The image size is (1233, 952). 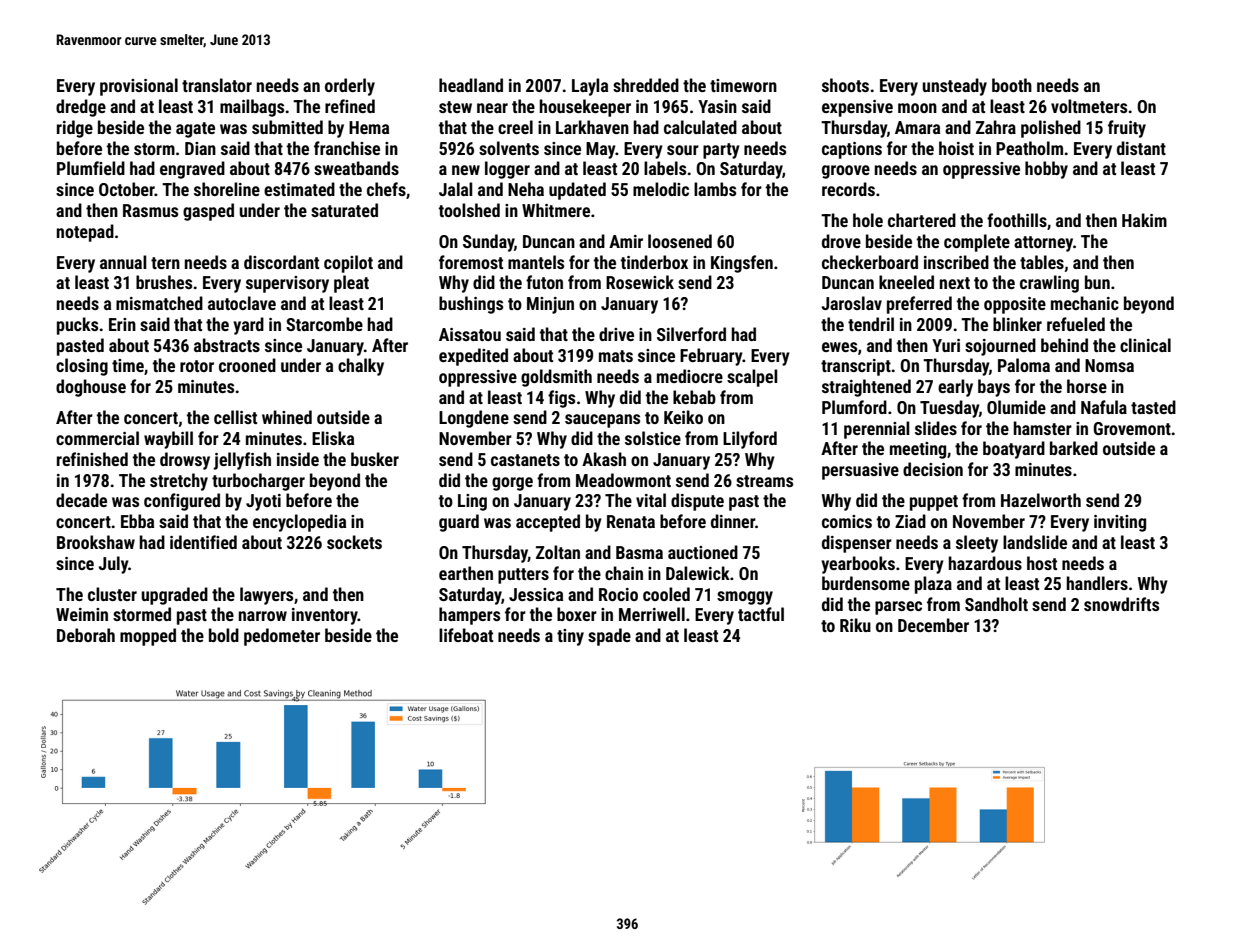 What do you see at coordinates (626, 241) in the screenshot?
I see `Amir` at bounding box center [626, 241].
